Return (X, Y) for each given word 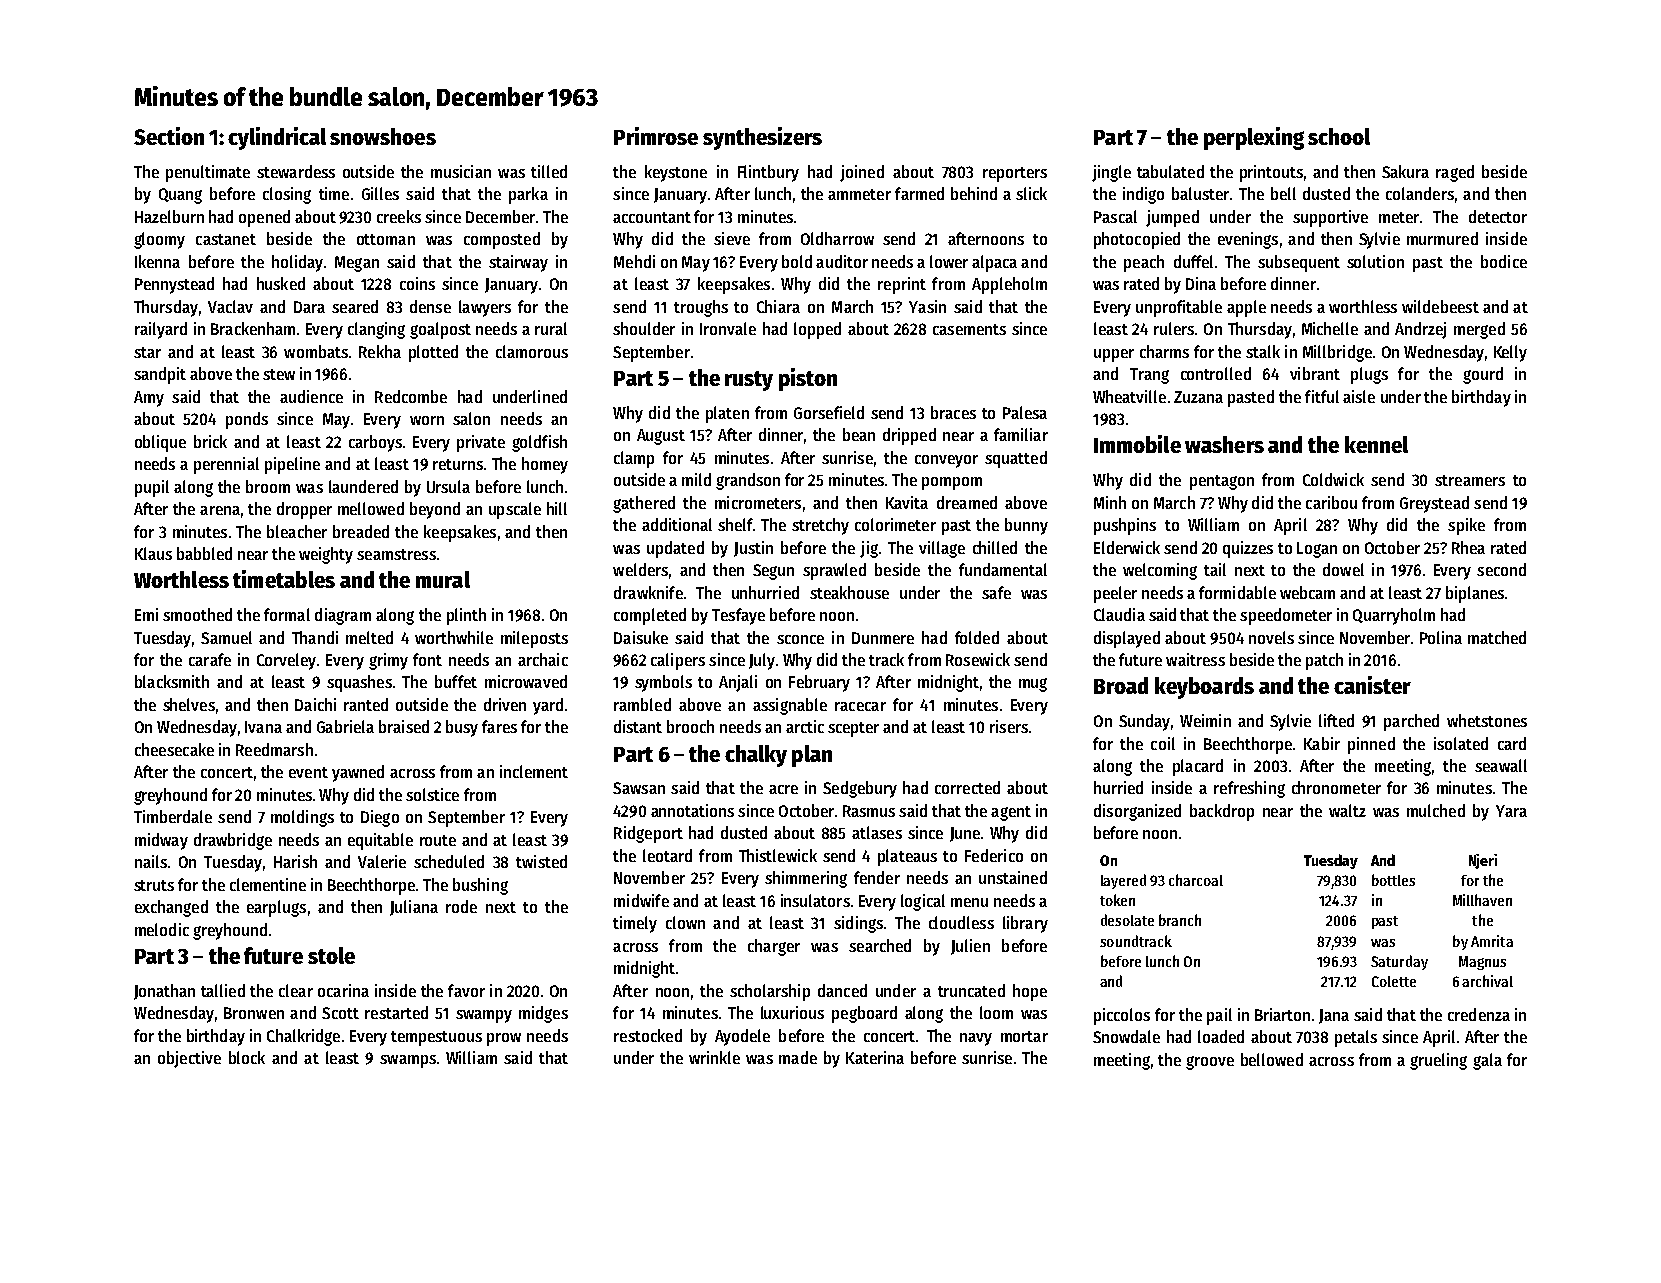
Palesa (1025, 412)
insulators (815, 900)
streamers (1470, 480)
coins (417, 283)
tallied (223, 990)
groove (1210, 1063)
